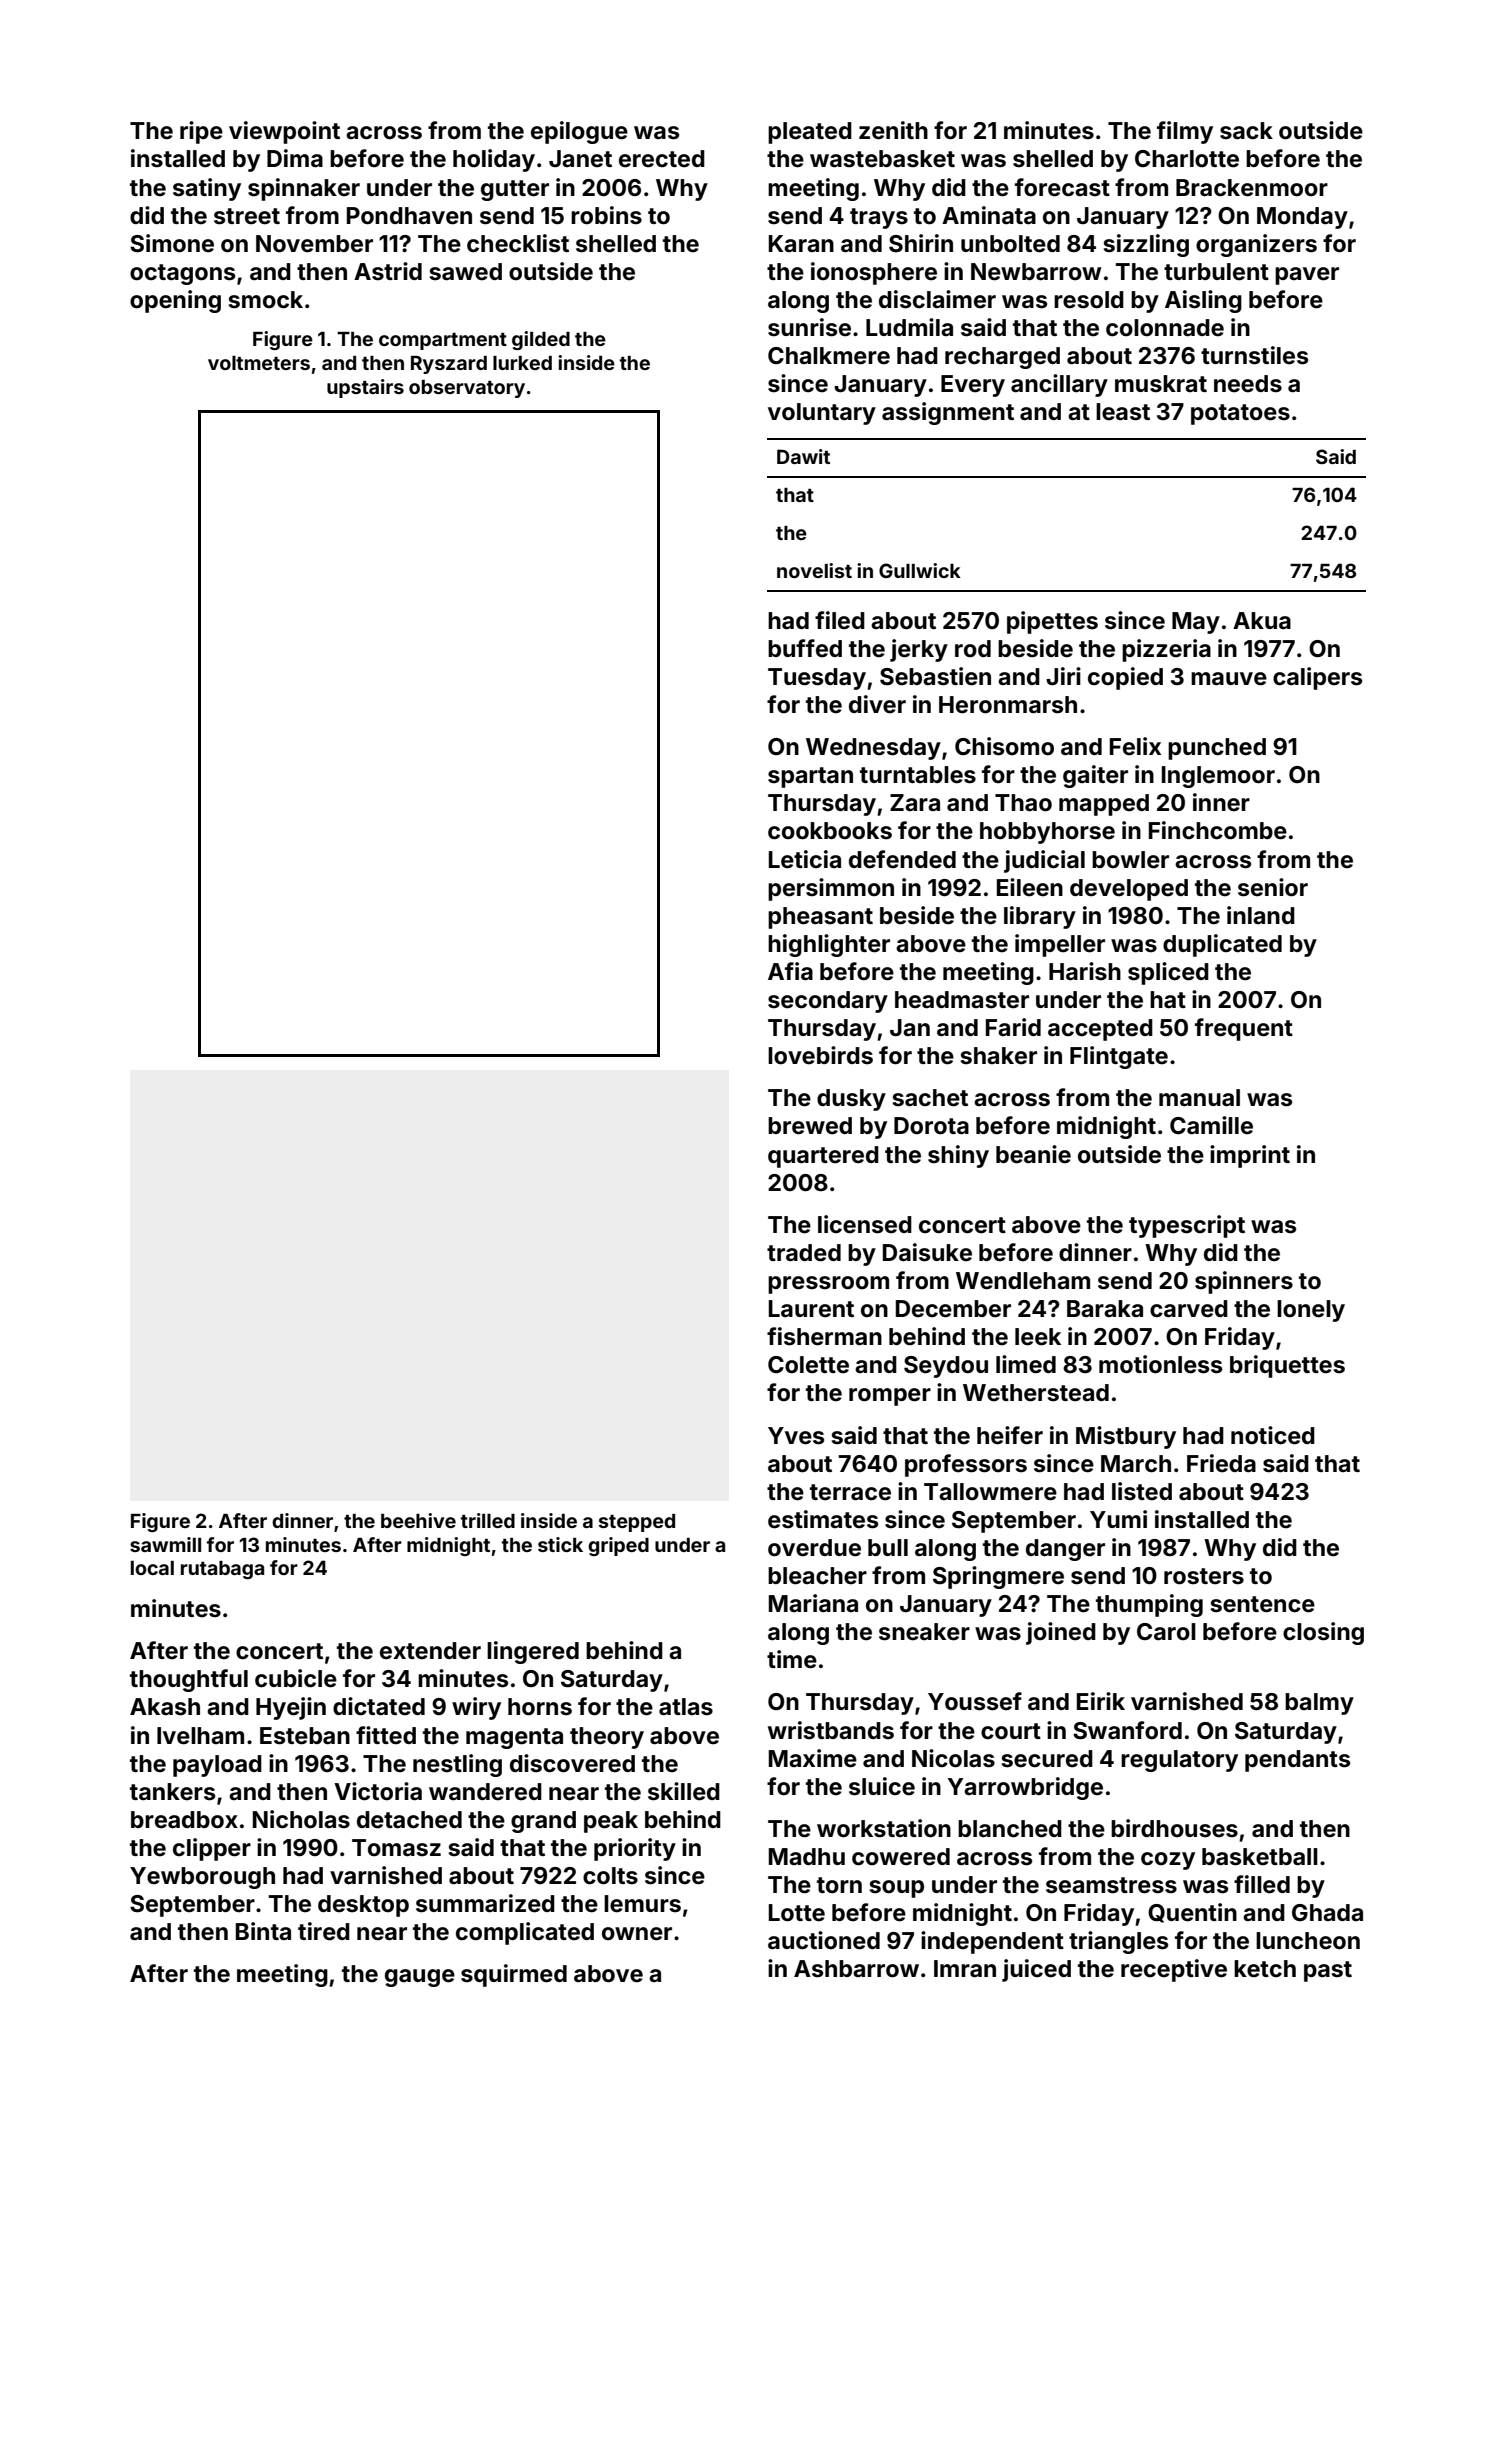 This page has width=1496, height=2464. I want to click on Brackenmoor, so click(1252, 188).
